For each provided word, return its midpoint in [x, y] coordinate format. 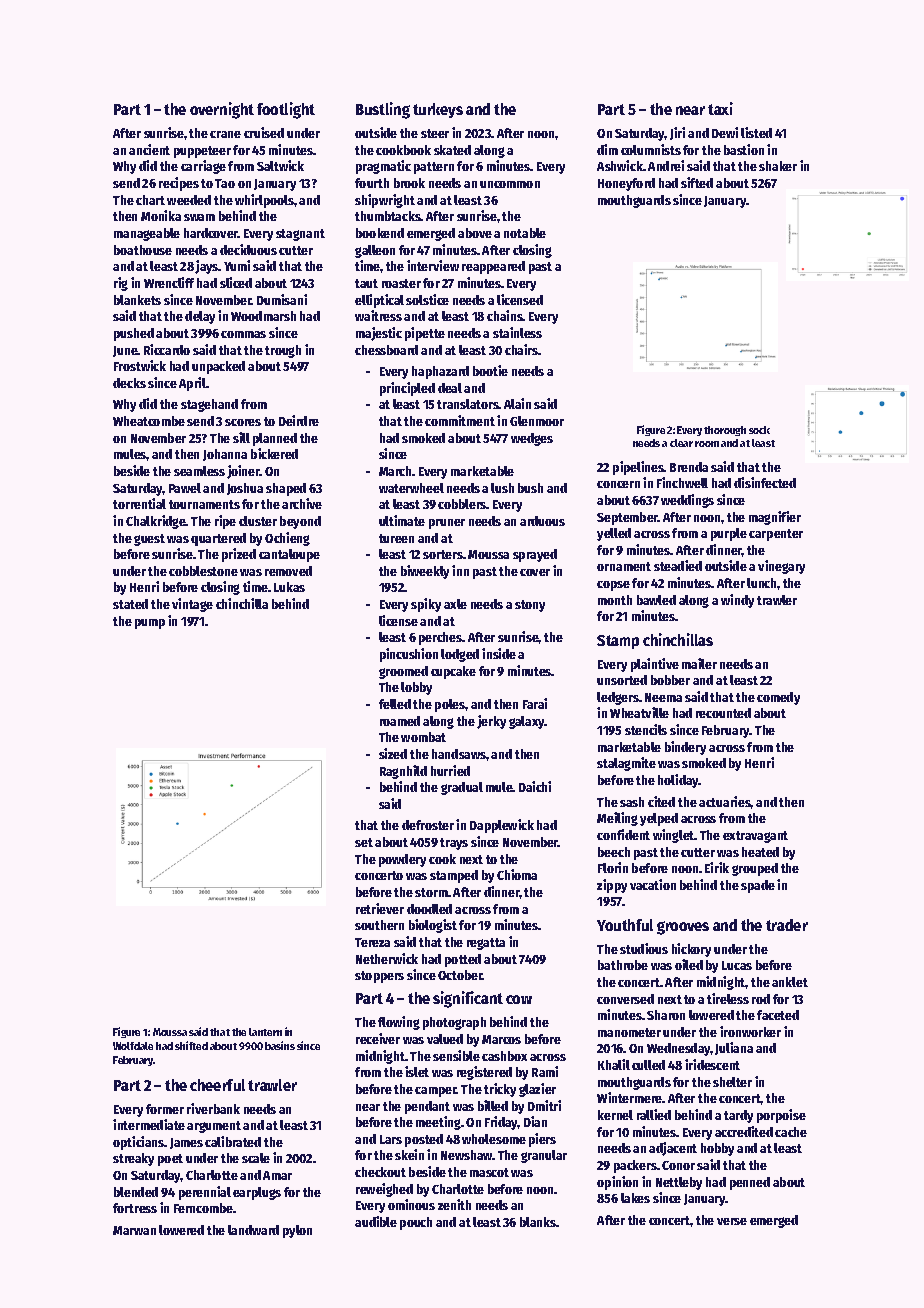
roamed [400, 721]
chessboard [386, 350]
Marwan [134, 1230]
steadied [678, 565]
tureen [396, 538]
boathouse [143, 250]
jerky [491, 722]
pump [150, 624]
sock [759, 430]
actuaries [725, 801]
